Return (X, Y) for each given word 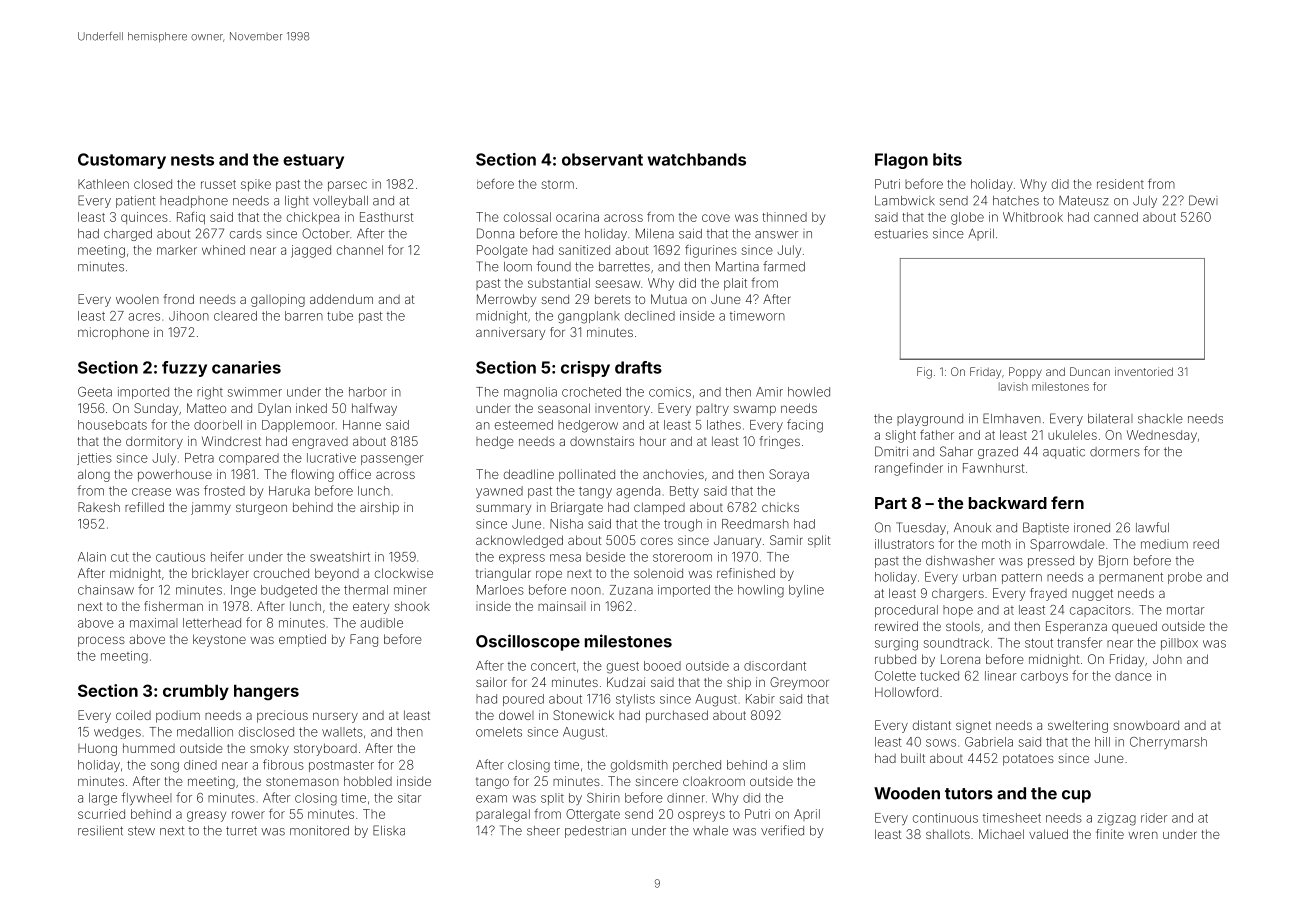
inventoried (1144, 371)
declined (650, 316)
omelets (499, 732)
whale (710, 831)
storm (557, 184)
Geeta (95, 392)
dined (200, 765)
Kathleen (103, 184)
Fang (364, 640)
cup (1076, 796)
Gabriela (989, 742)
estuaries (901, 234)
